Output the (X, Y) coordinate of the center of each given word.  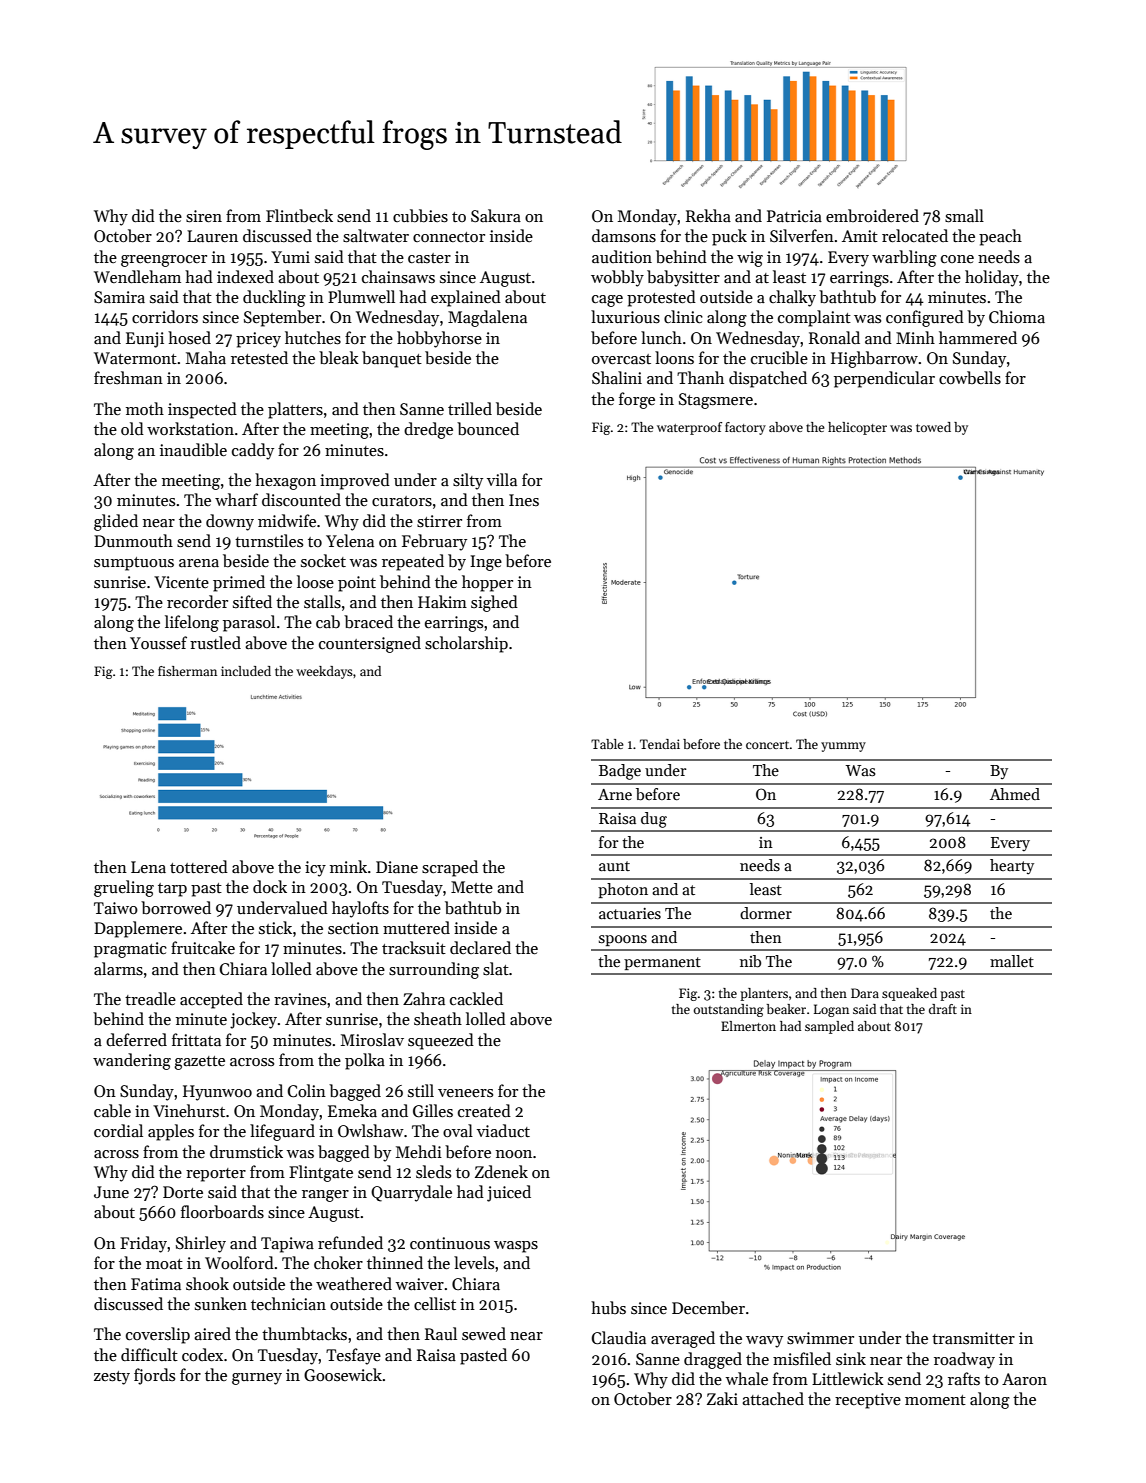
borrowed (176, 908)
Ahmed (1015, 794)
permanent (662, 963)
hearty (1012, 866)
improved (355, 481)
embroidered (872, 215)
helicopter (857, 428)
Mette (472, 887)
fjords (154, 1376)
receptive (868, 1401)
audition (622, 256)
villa (502, 479)
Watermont (135, 358)
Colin (307, 1091)
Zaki (722, 1398)
